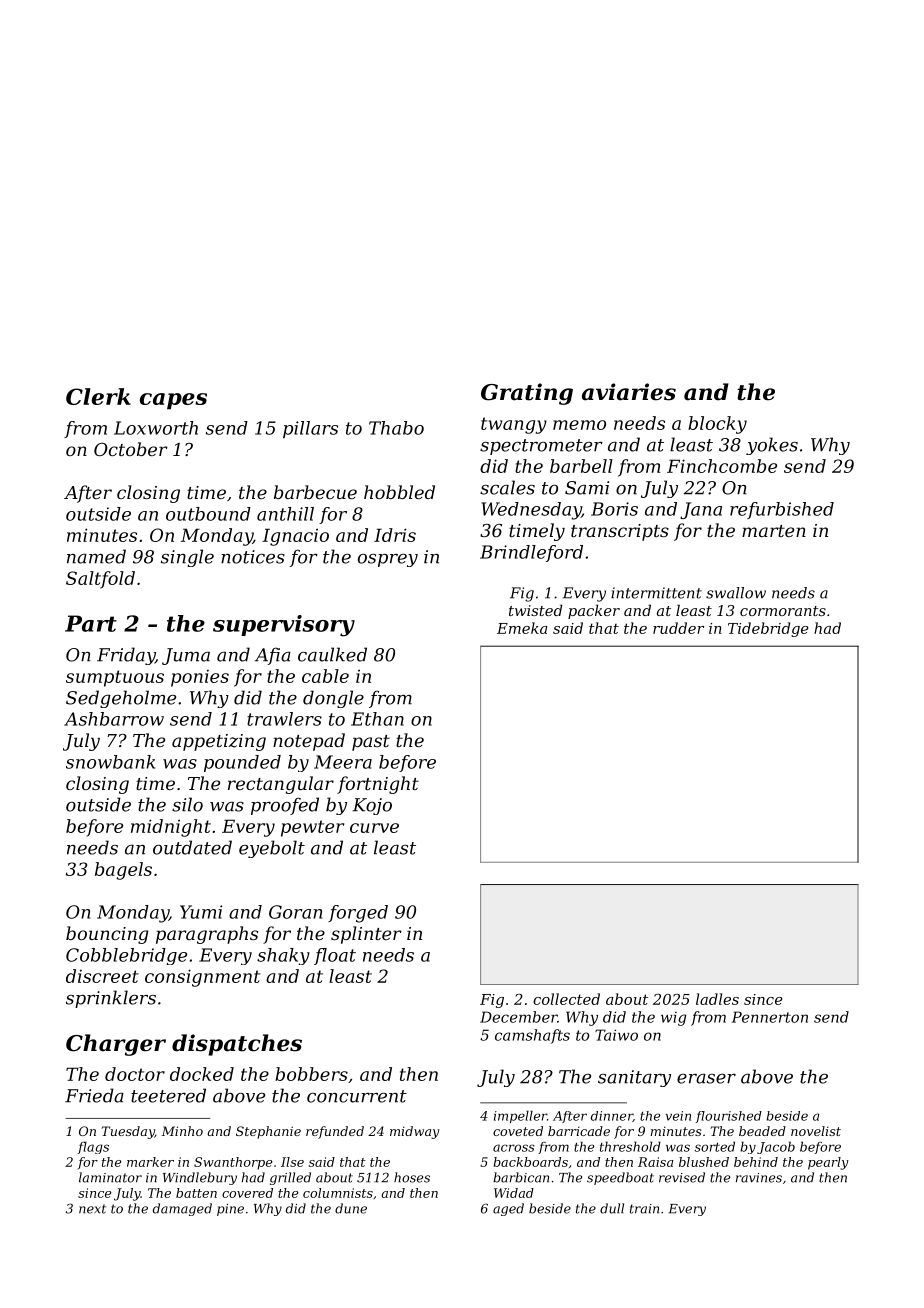 This page has width=924, height=1308. What do you see at coordinates (527, 394) in the page?
I see `Grating` at bounding box center [527, 394].
